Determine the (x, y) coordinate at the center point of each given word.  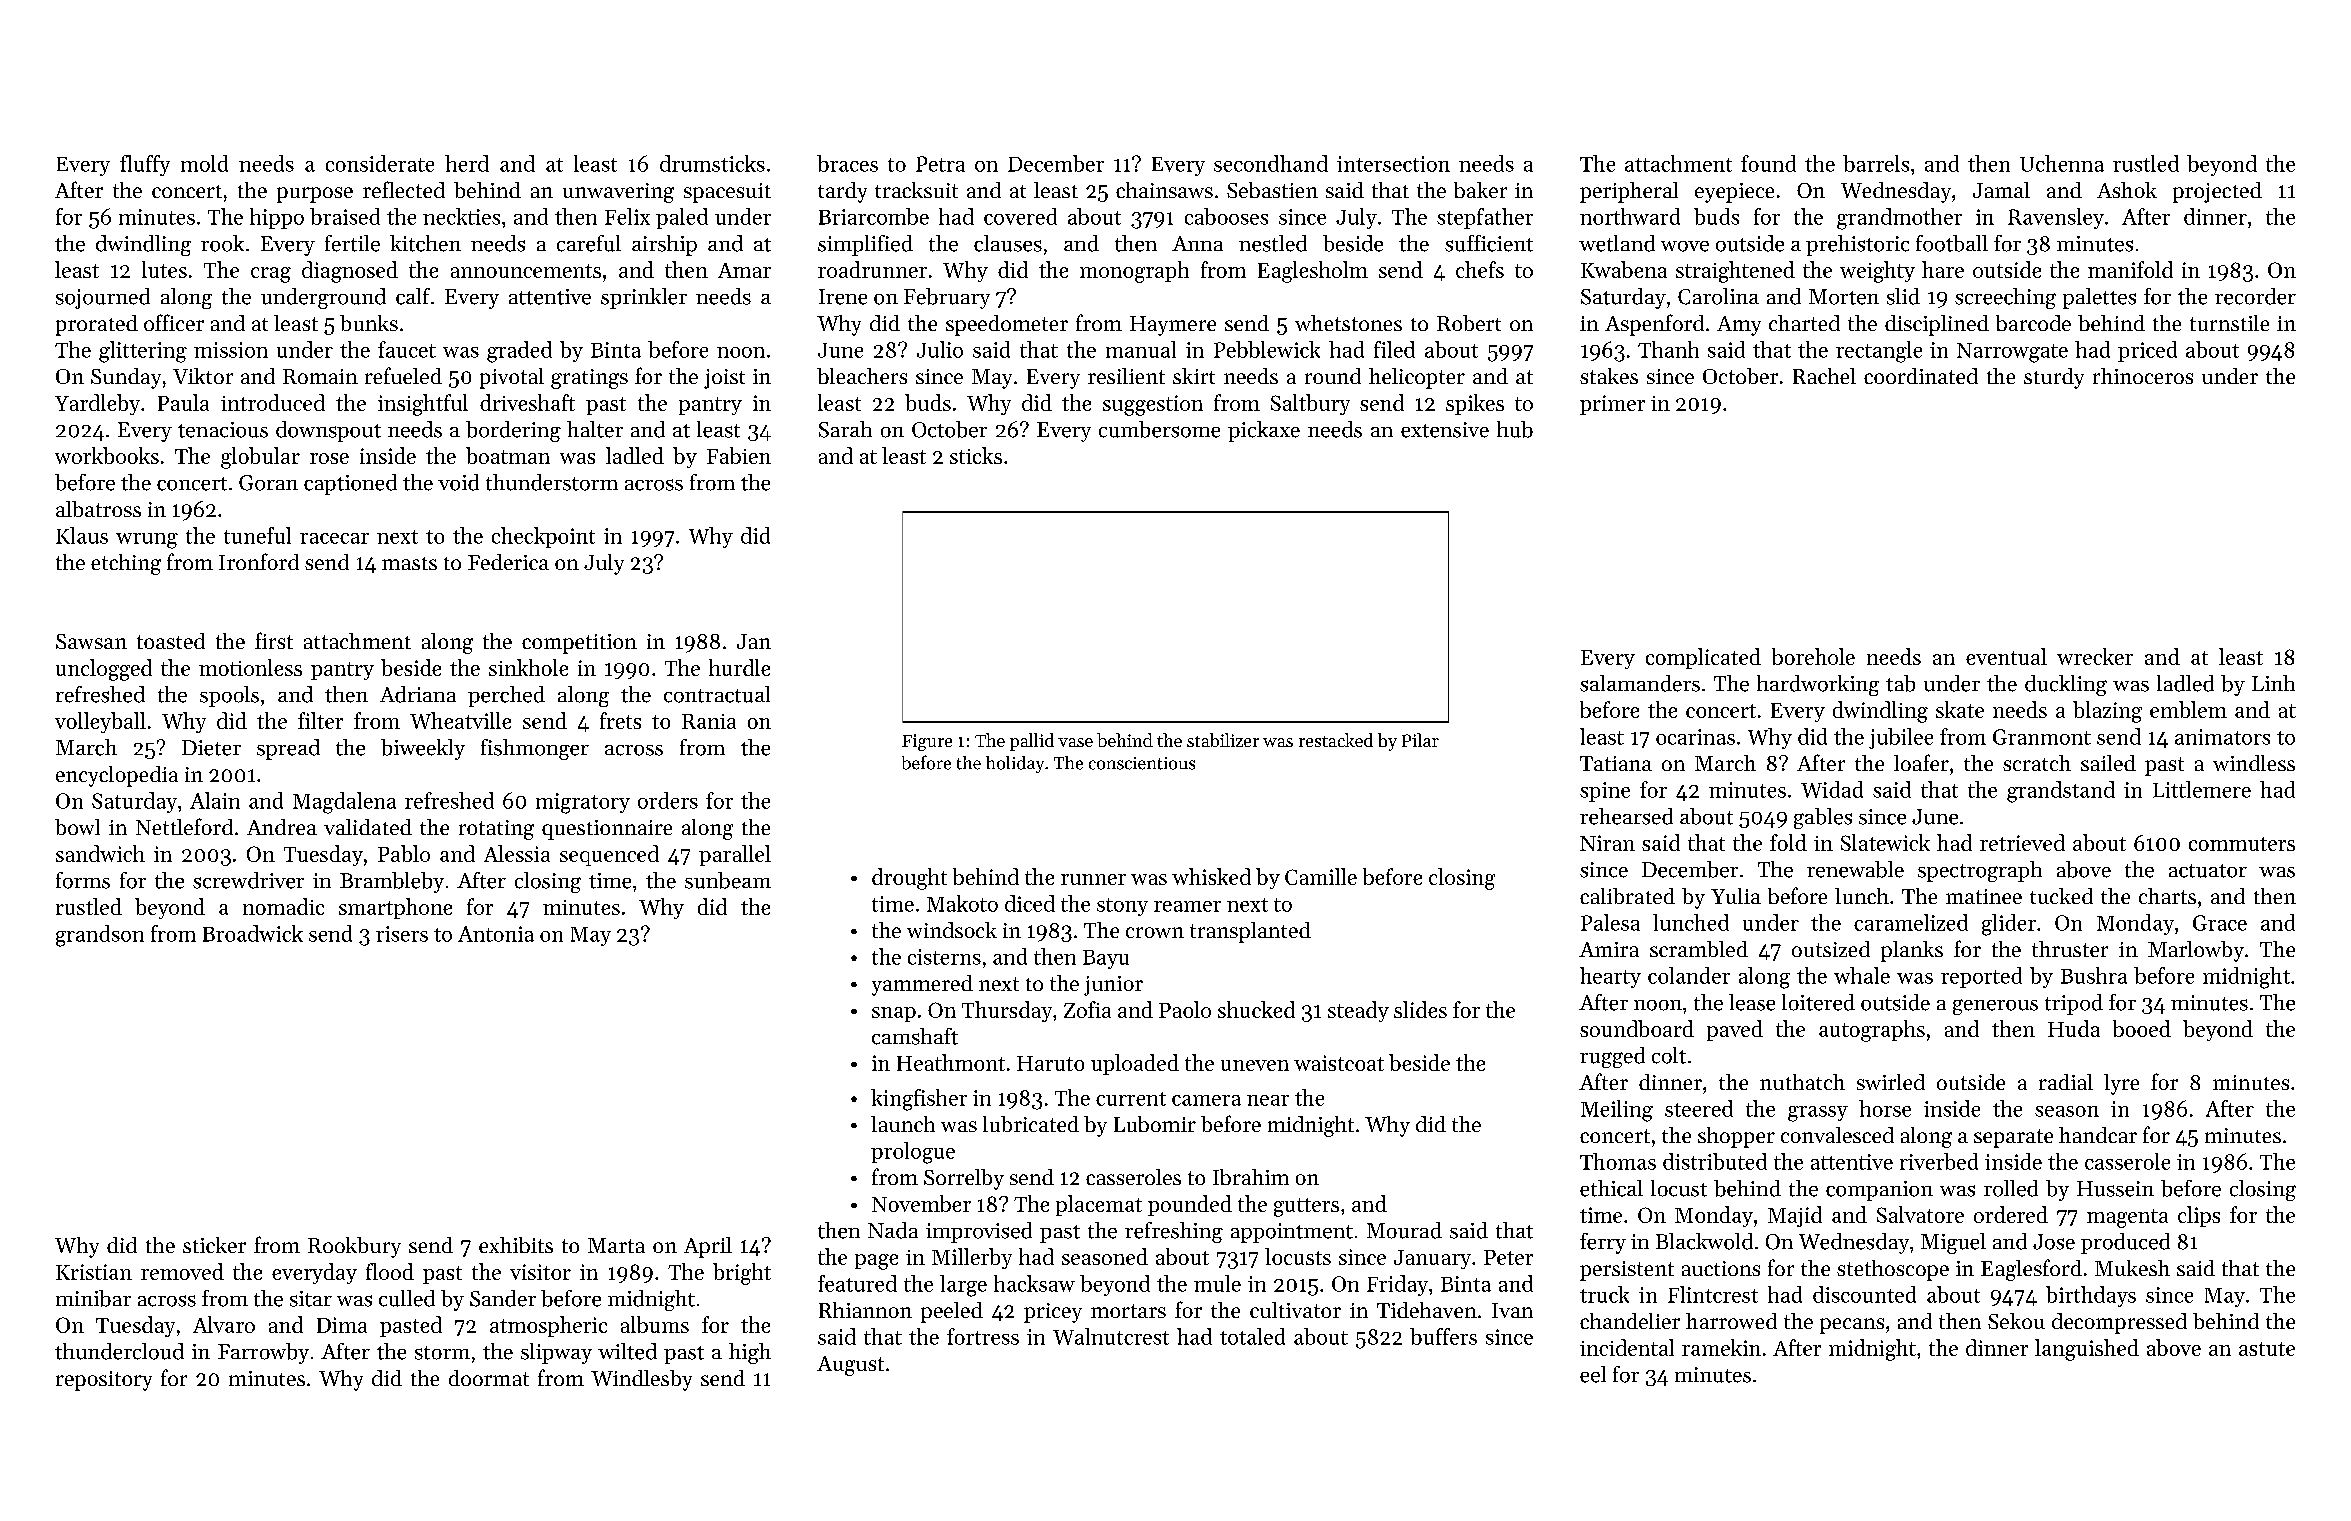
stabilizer (1223, 740)
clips (2199, 1216)
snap (894, 1014)
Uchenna (2062, 163)
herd (467, 163)
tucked (2061, 896)
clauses (1008, 243)
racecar (334, 538)
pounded (1190, 1205)
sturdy (2054, 378)
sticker (214, 1245)
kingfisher (919, 1100)
